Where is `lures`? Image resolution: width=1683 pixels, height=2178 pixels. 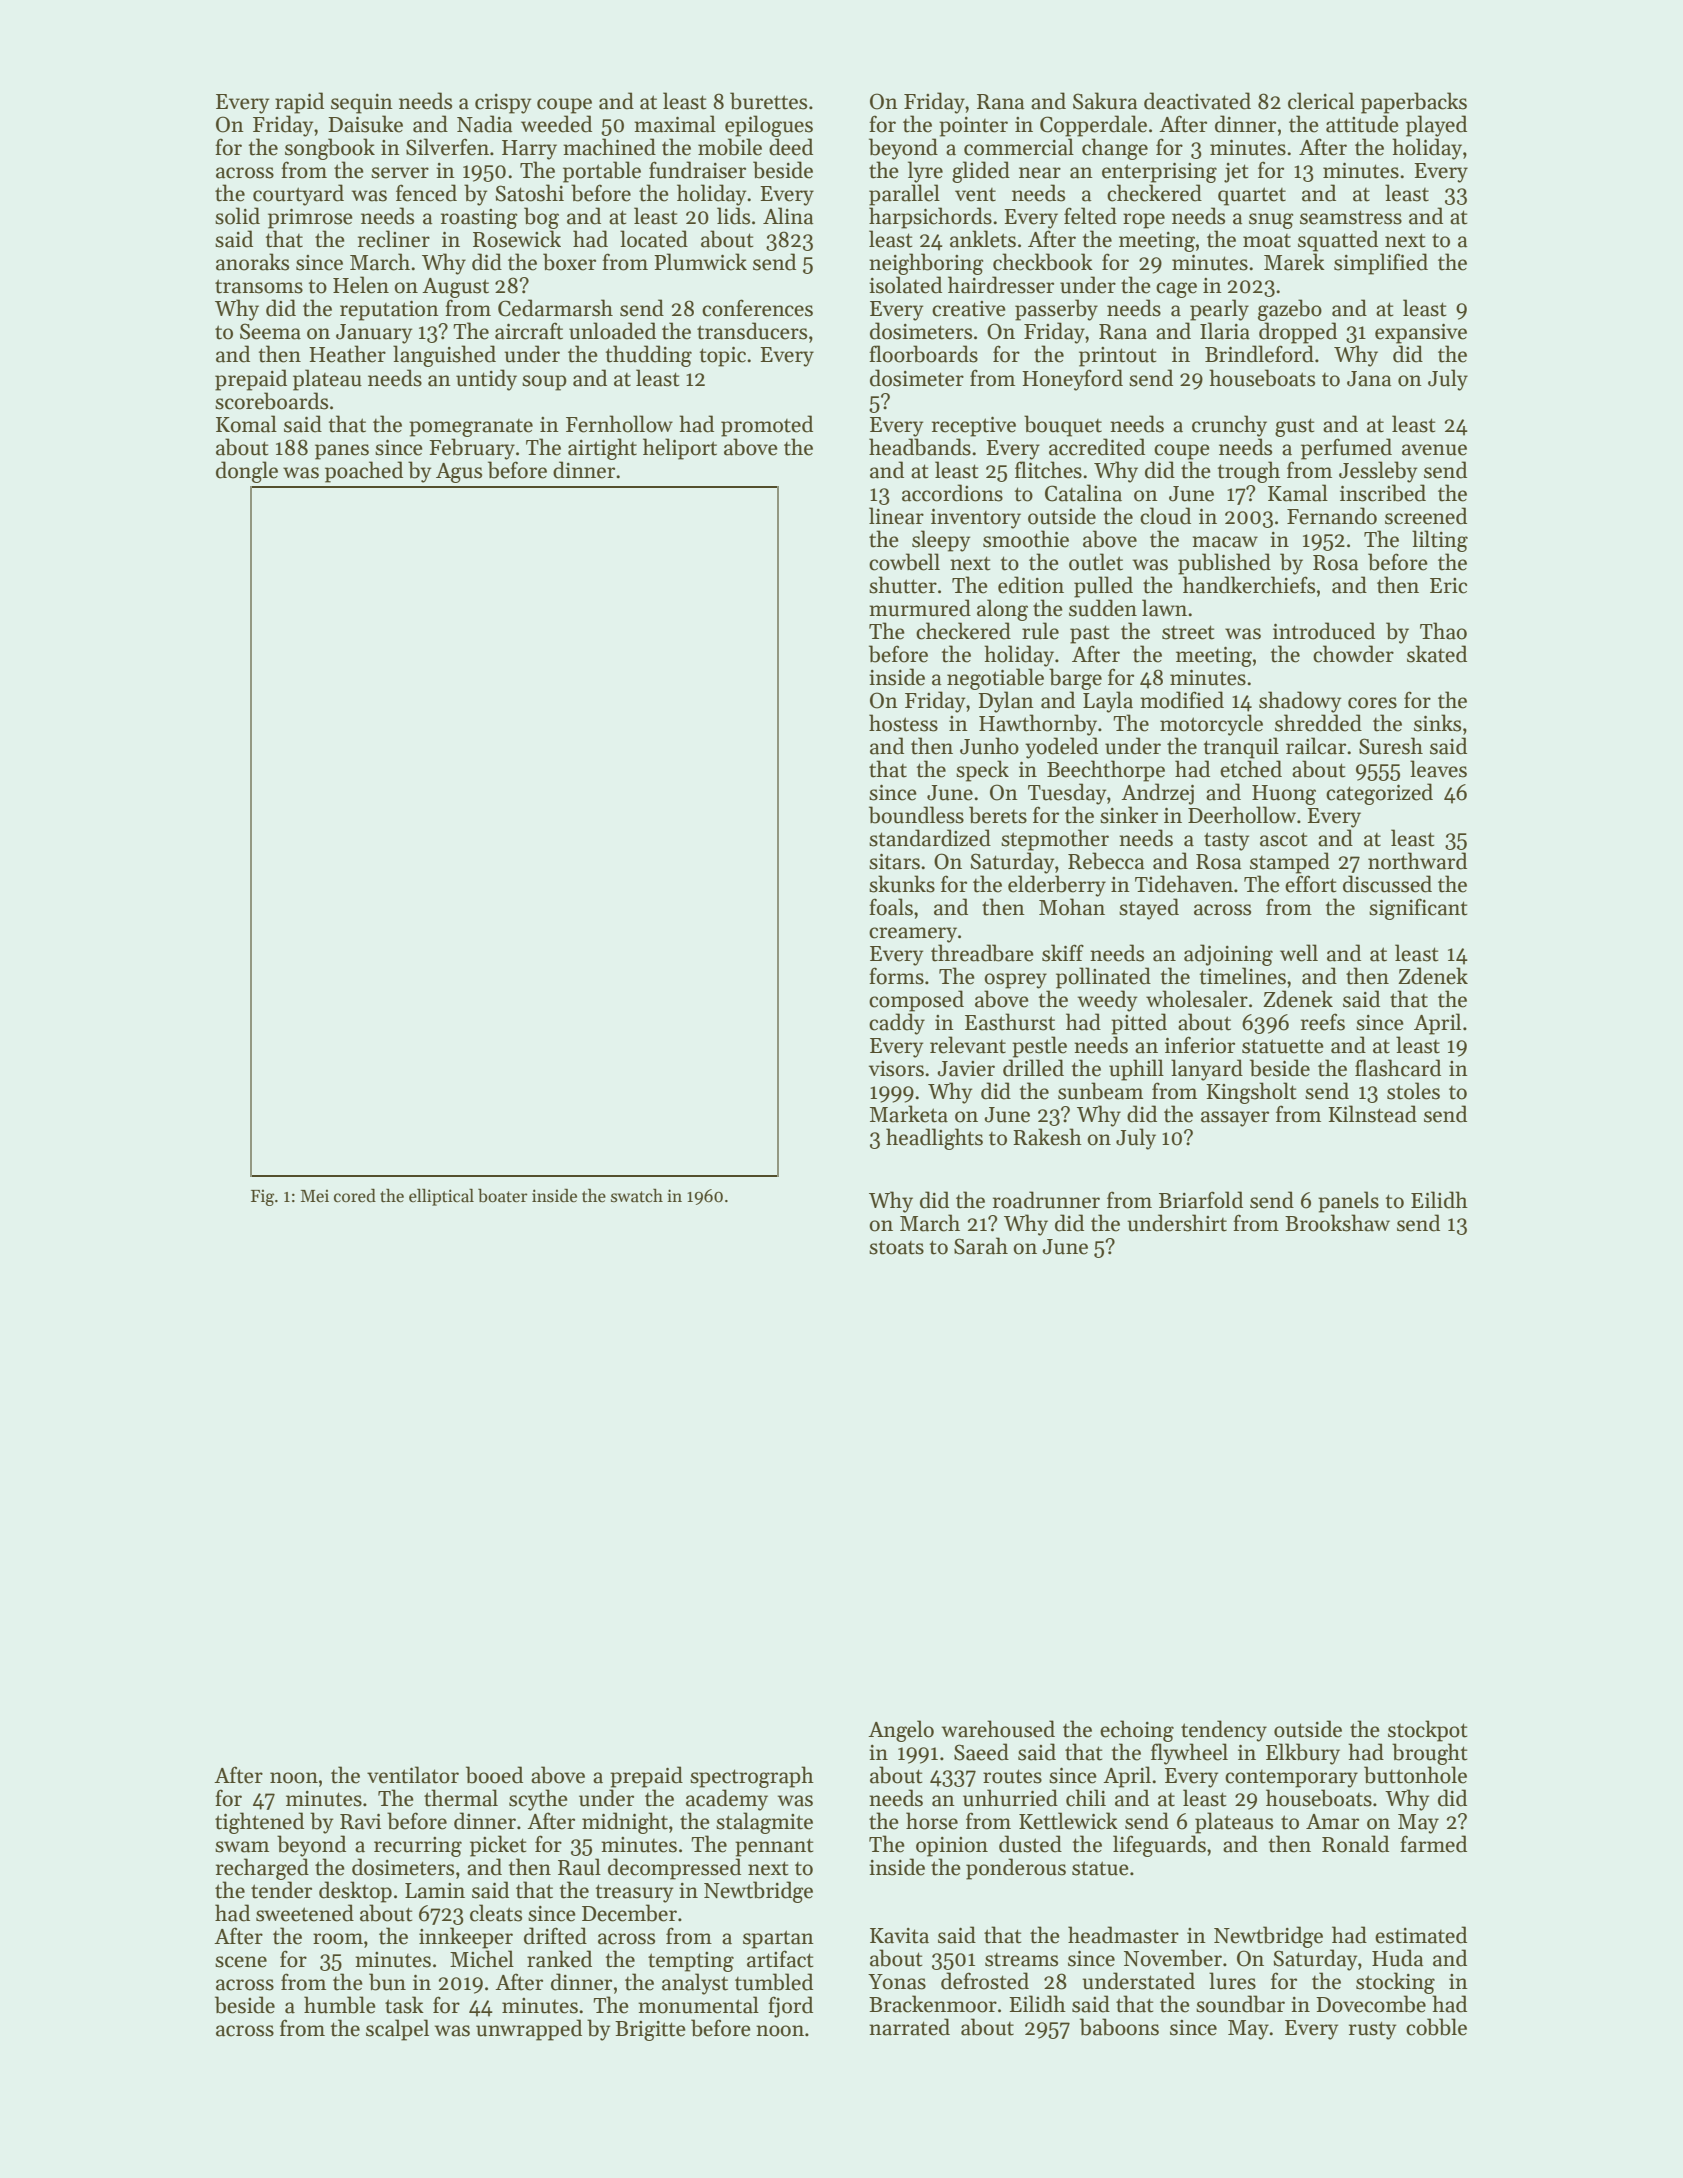
lures is located at coordinates (1232, 1981).
